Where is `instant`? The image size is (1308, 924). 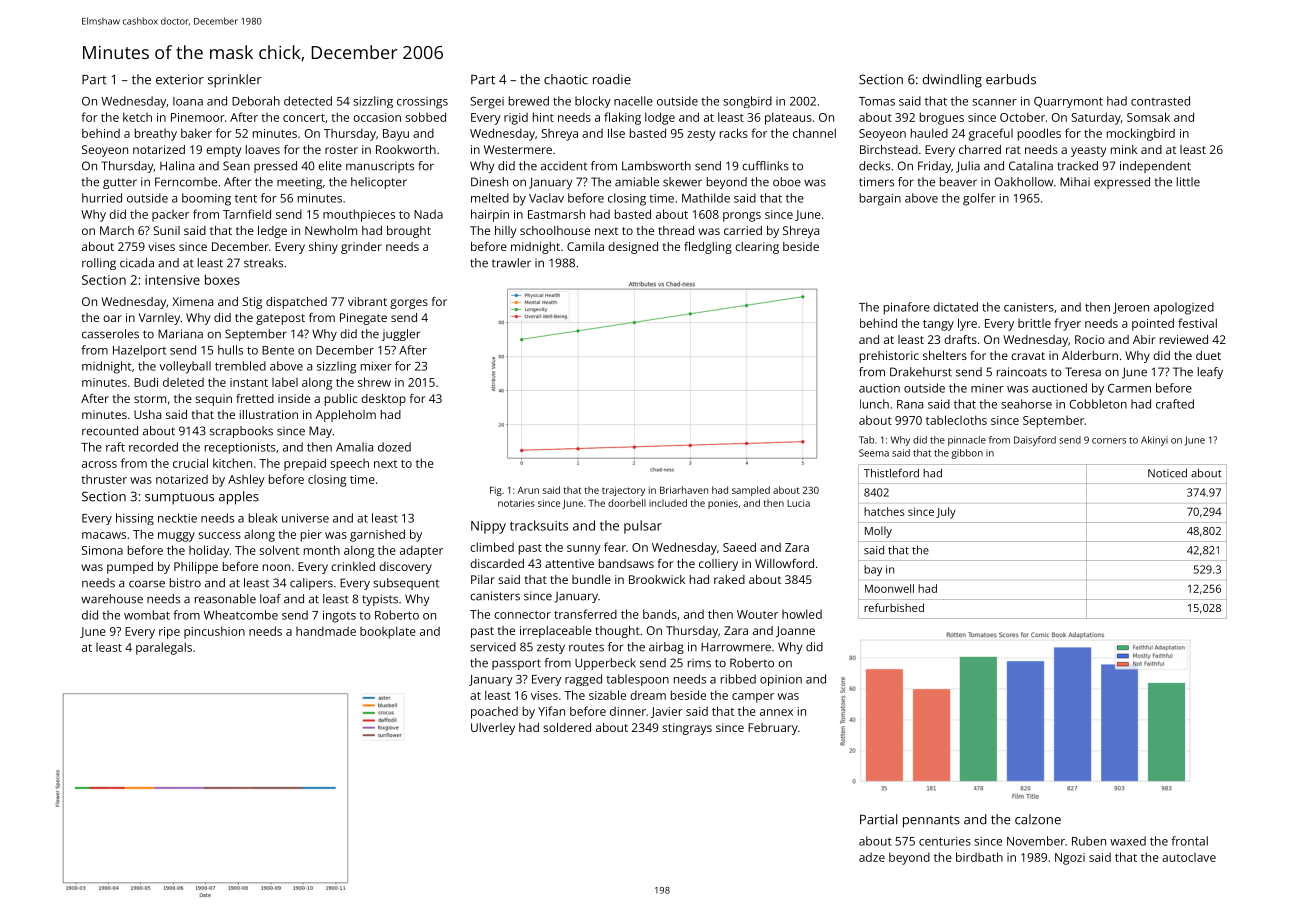
instant is located at coordinates (249, 382).
